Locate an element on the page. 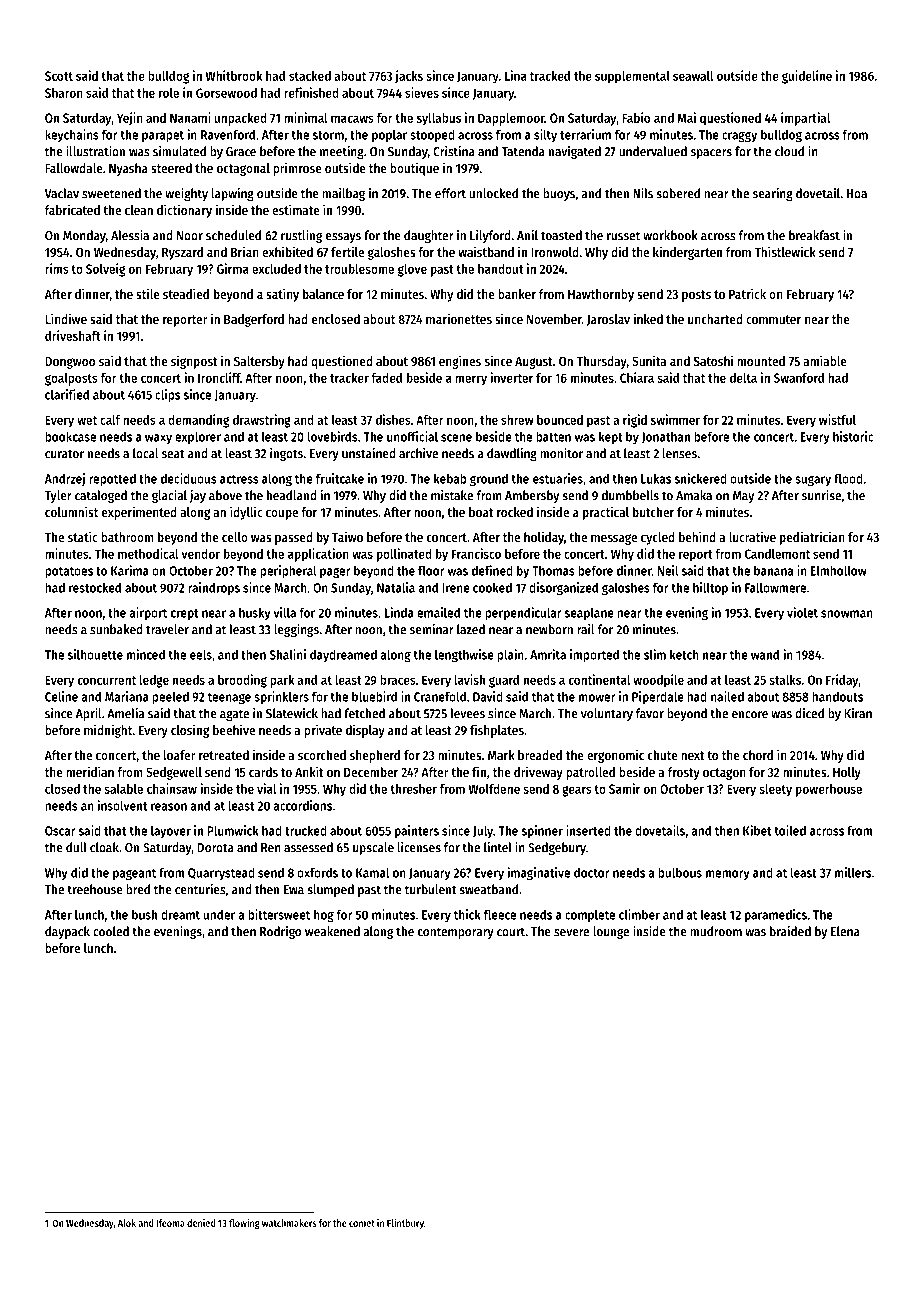 The width and height of the document is (924, 1308). Kiran is located at coordinates (858, 713).
